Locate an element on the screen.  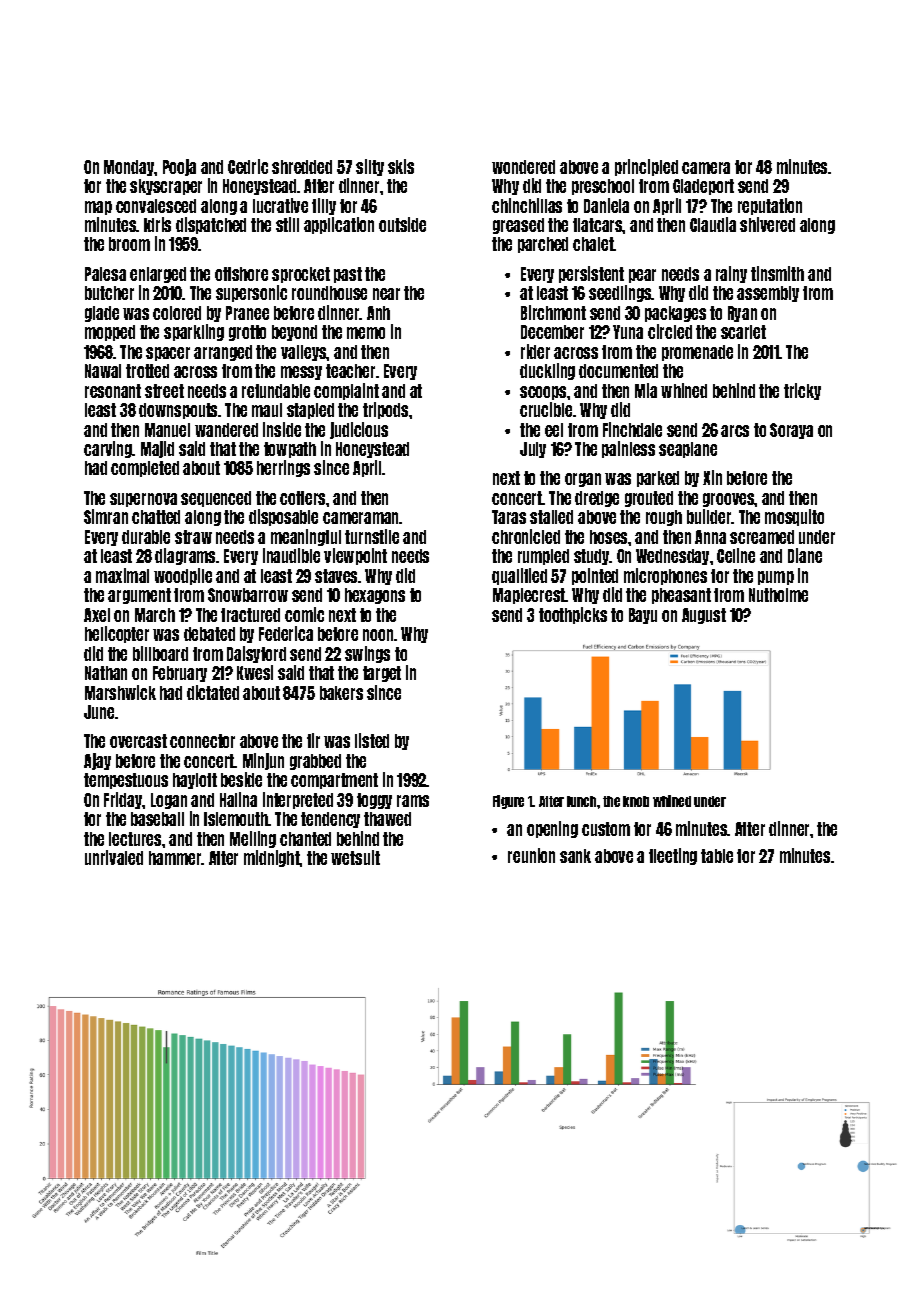
complaint is located at coordinates (346, 391).
